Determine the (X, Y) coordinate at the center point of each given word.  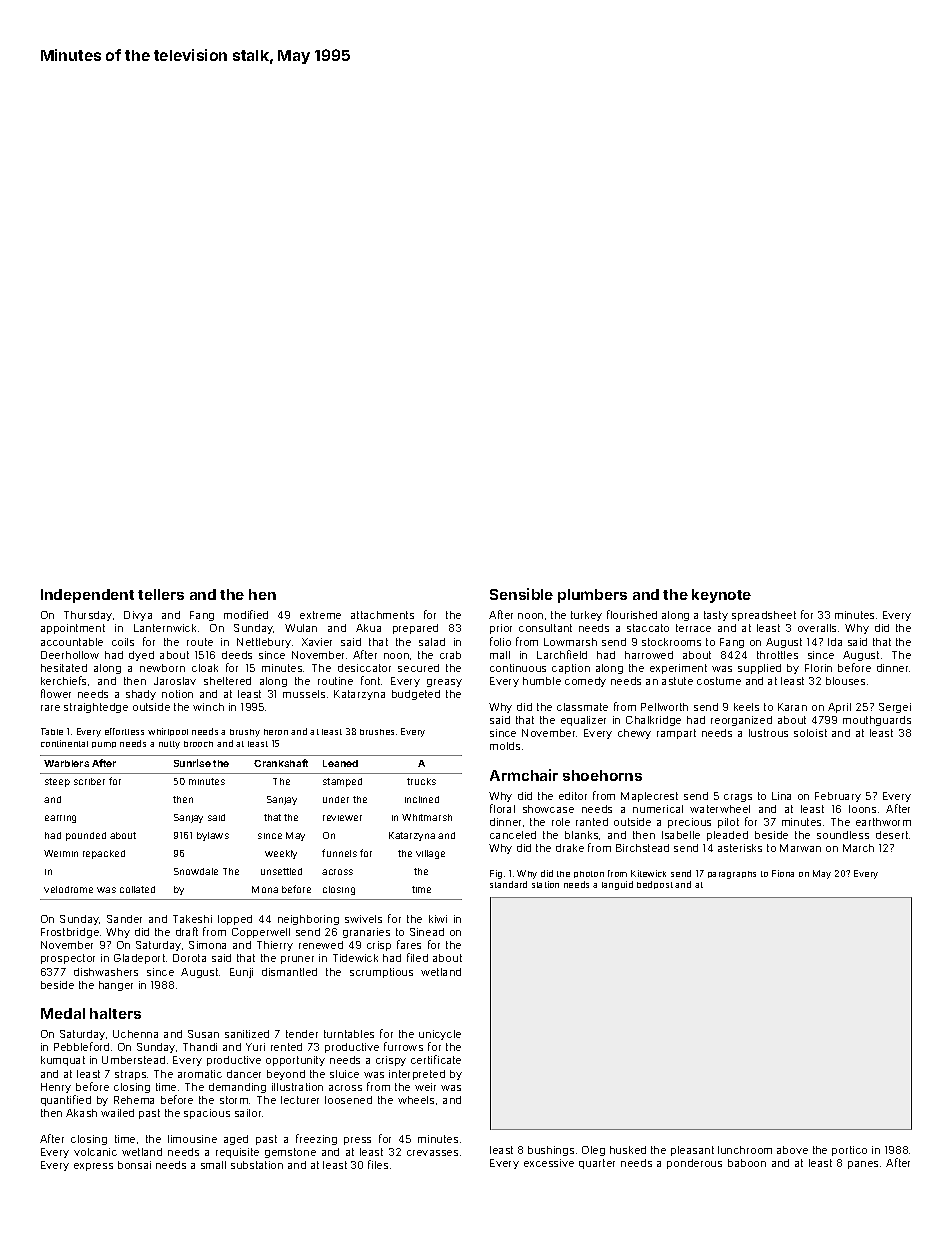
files (378, 1164)
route (200, 642)
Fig (496, 874)
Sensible (521, 594)
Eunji (241, 973)
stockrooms (671, 642)
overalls (817, 628)
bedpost (655, 885)
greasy (444, 683)
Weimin (61, 853)
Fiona (783, 873)
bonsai (134, 1165)
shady (141, 695)
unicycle (440, 1035)
